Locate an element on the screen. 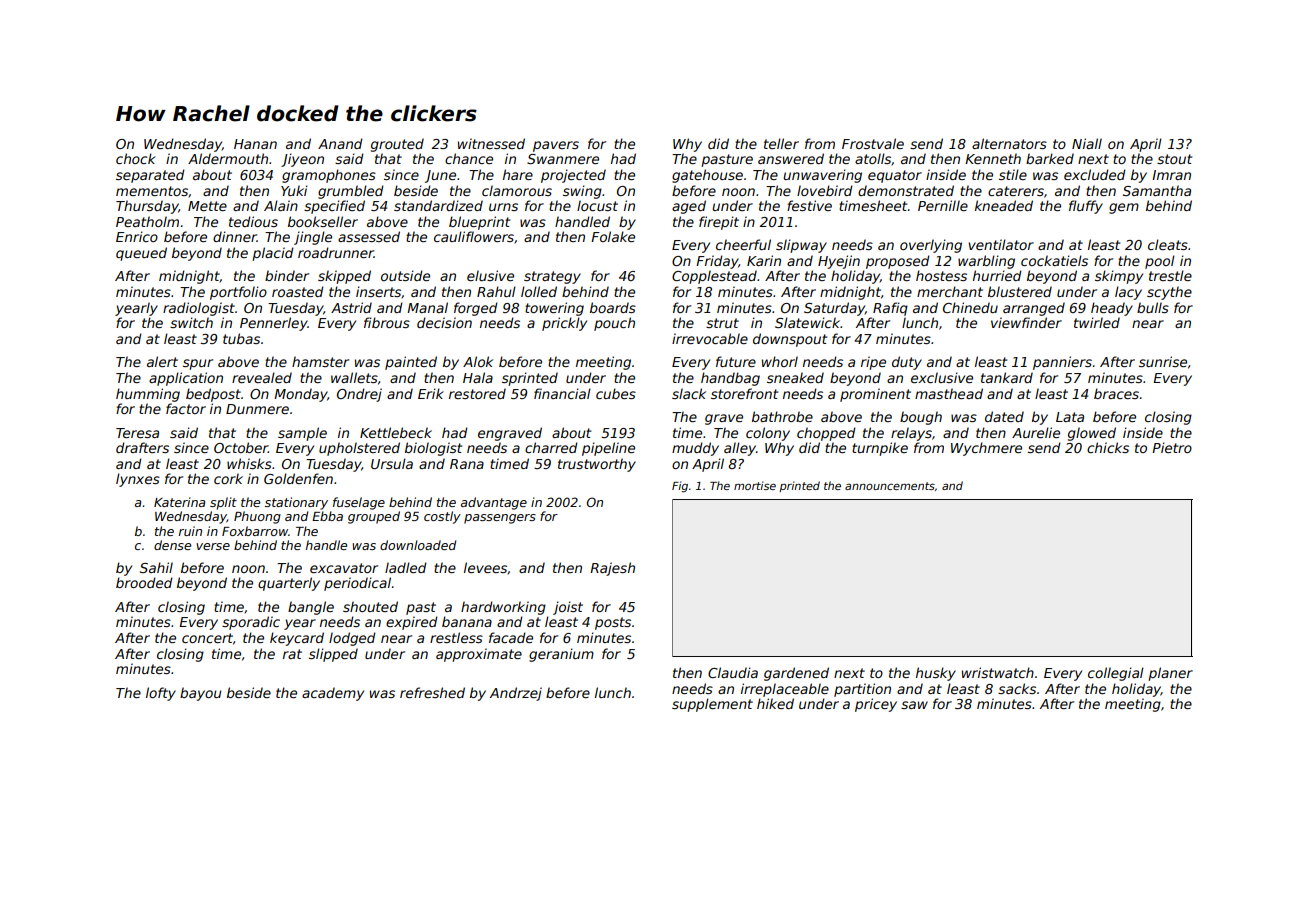 This screenshot has width=1308, height=924. irrevocable is located at coordinates (710, 338).
